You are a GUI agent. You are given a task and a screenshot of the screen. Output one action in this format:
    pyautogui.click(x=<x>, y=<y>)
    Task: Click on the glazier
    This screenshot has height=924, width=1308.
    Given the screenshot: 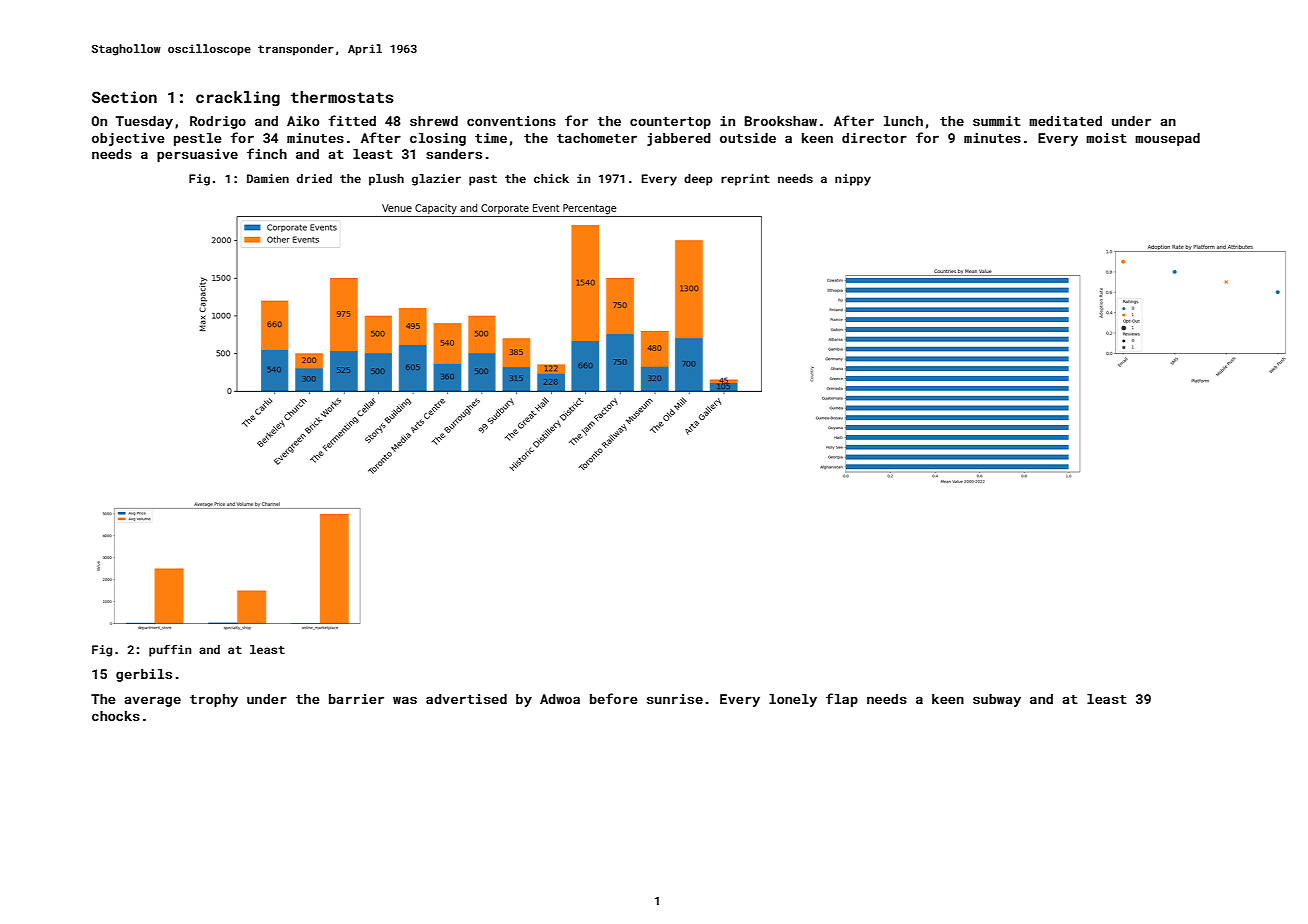 What is the action you would take?
    pyautogui.click(x=436, y=180)
